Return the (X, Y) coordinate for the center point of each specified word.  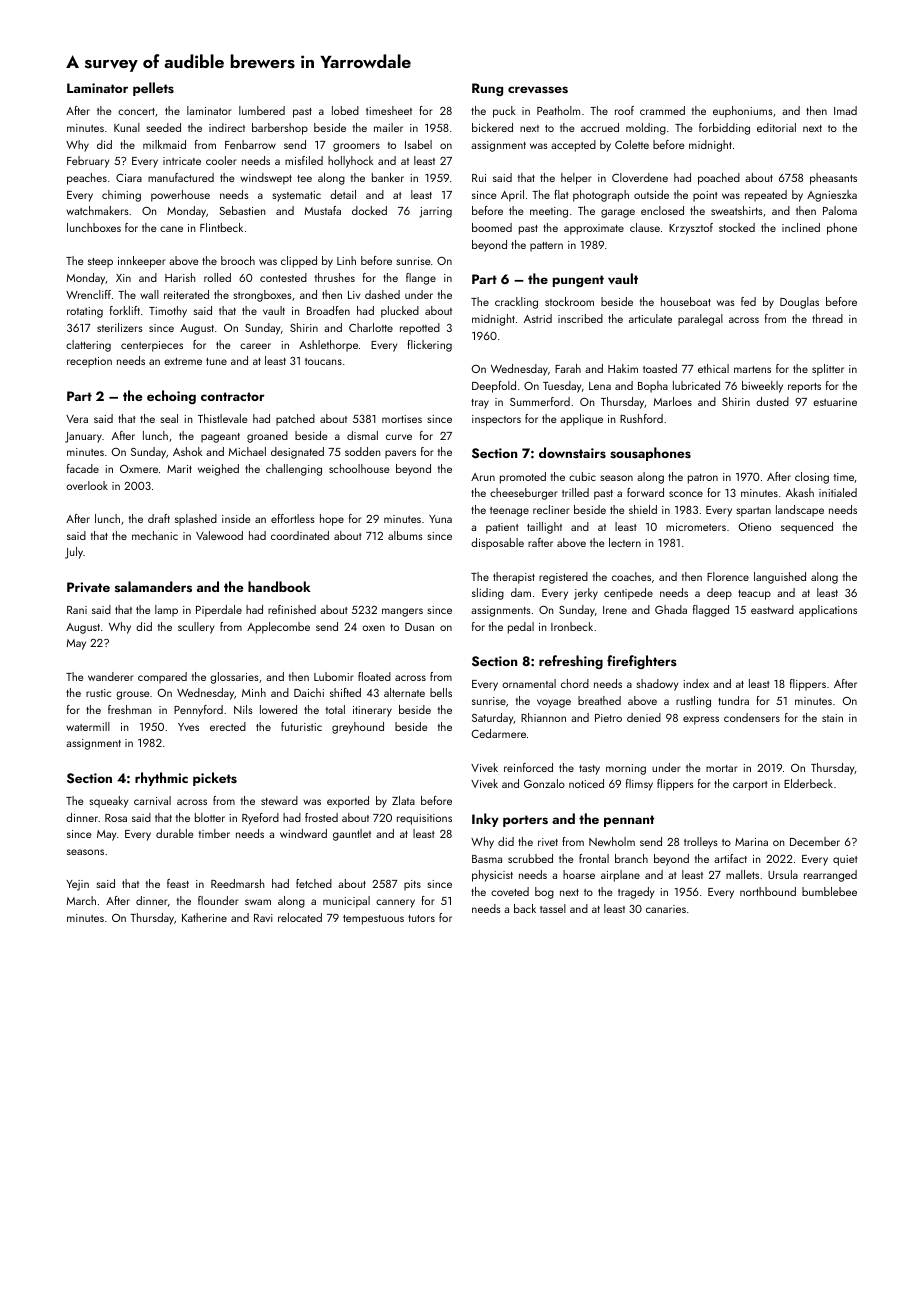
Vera (77, 419)
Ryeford (260, 819)
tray (480, 404)
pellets (153, 89)
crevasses (538, 89)
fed (748, 301)
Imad (845, 110)
